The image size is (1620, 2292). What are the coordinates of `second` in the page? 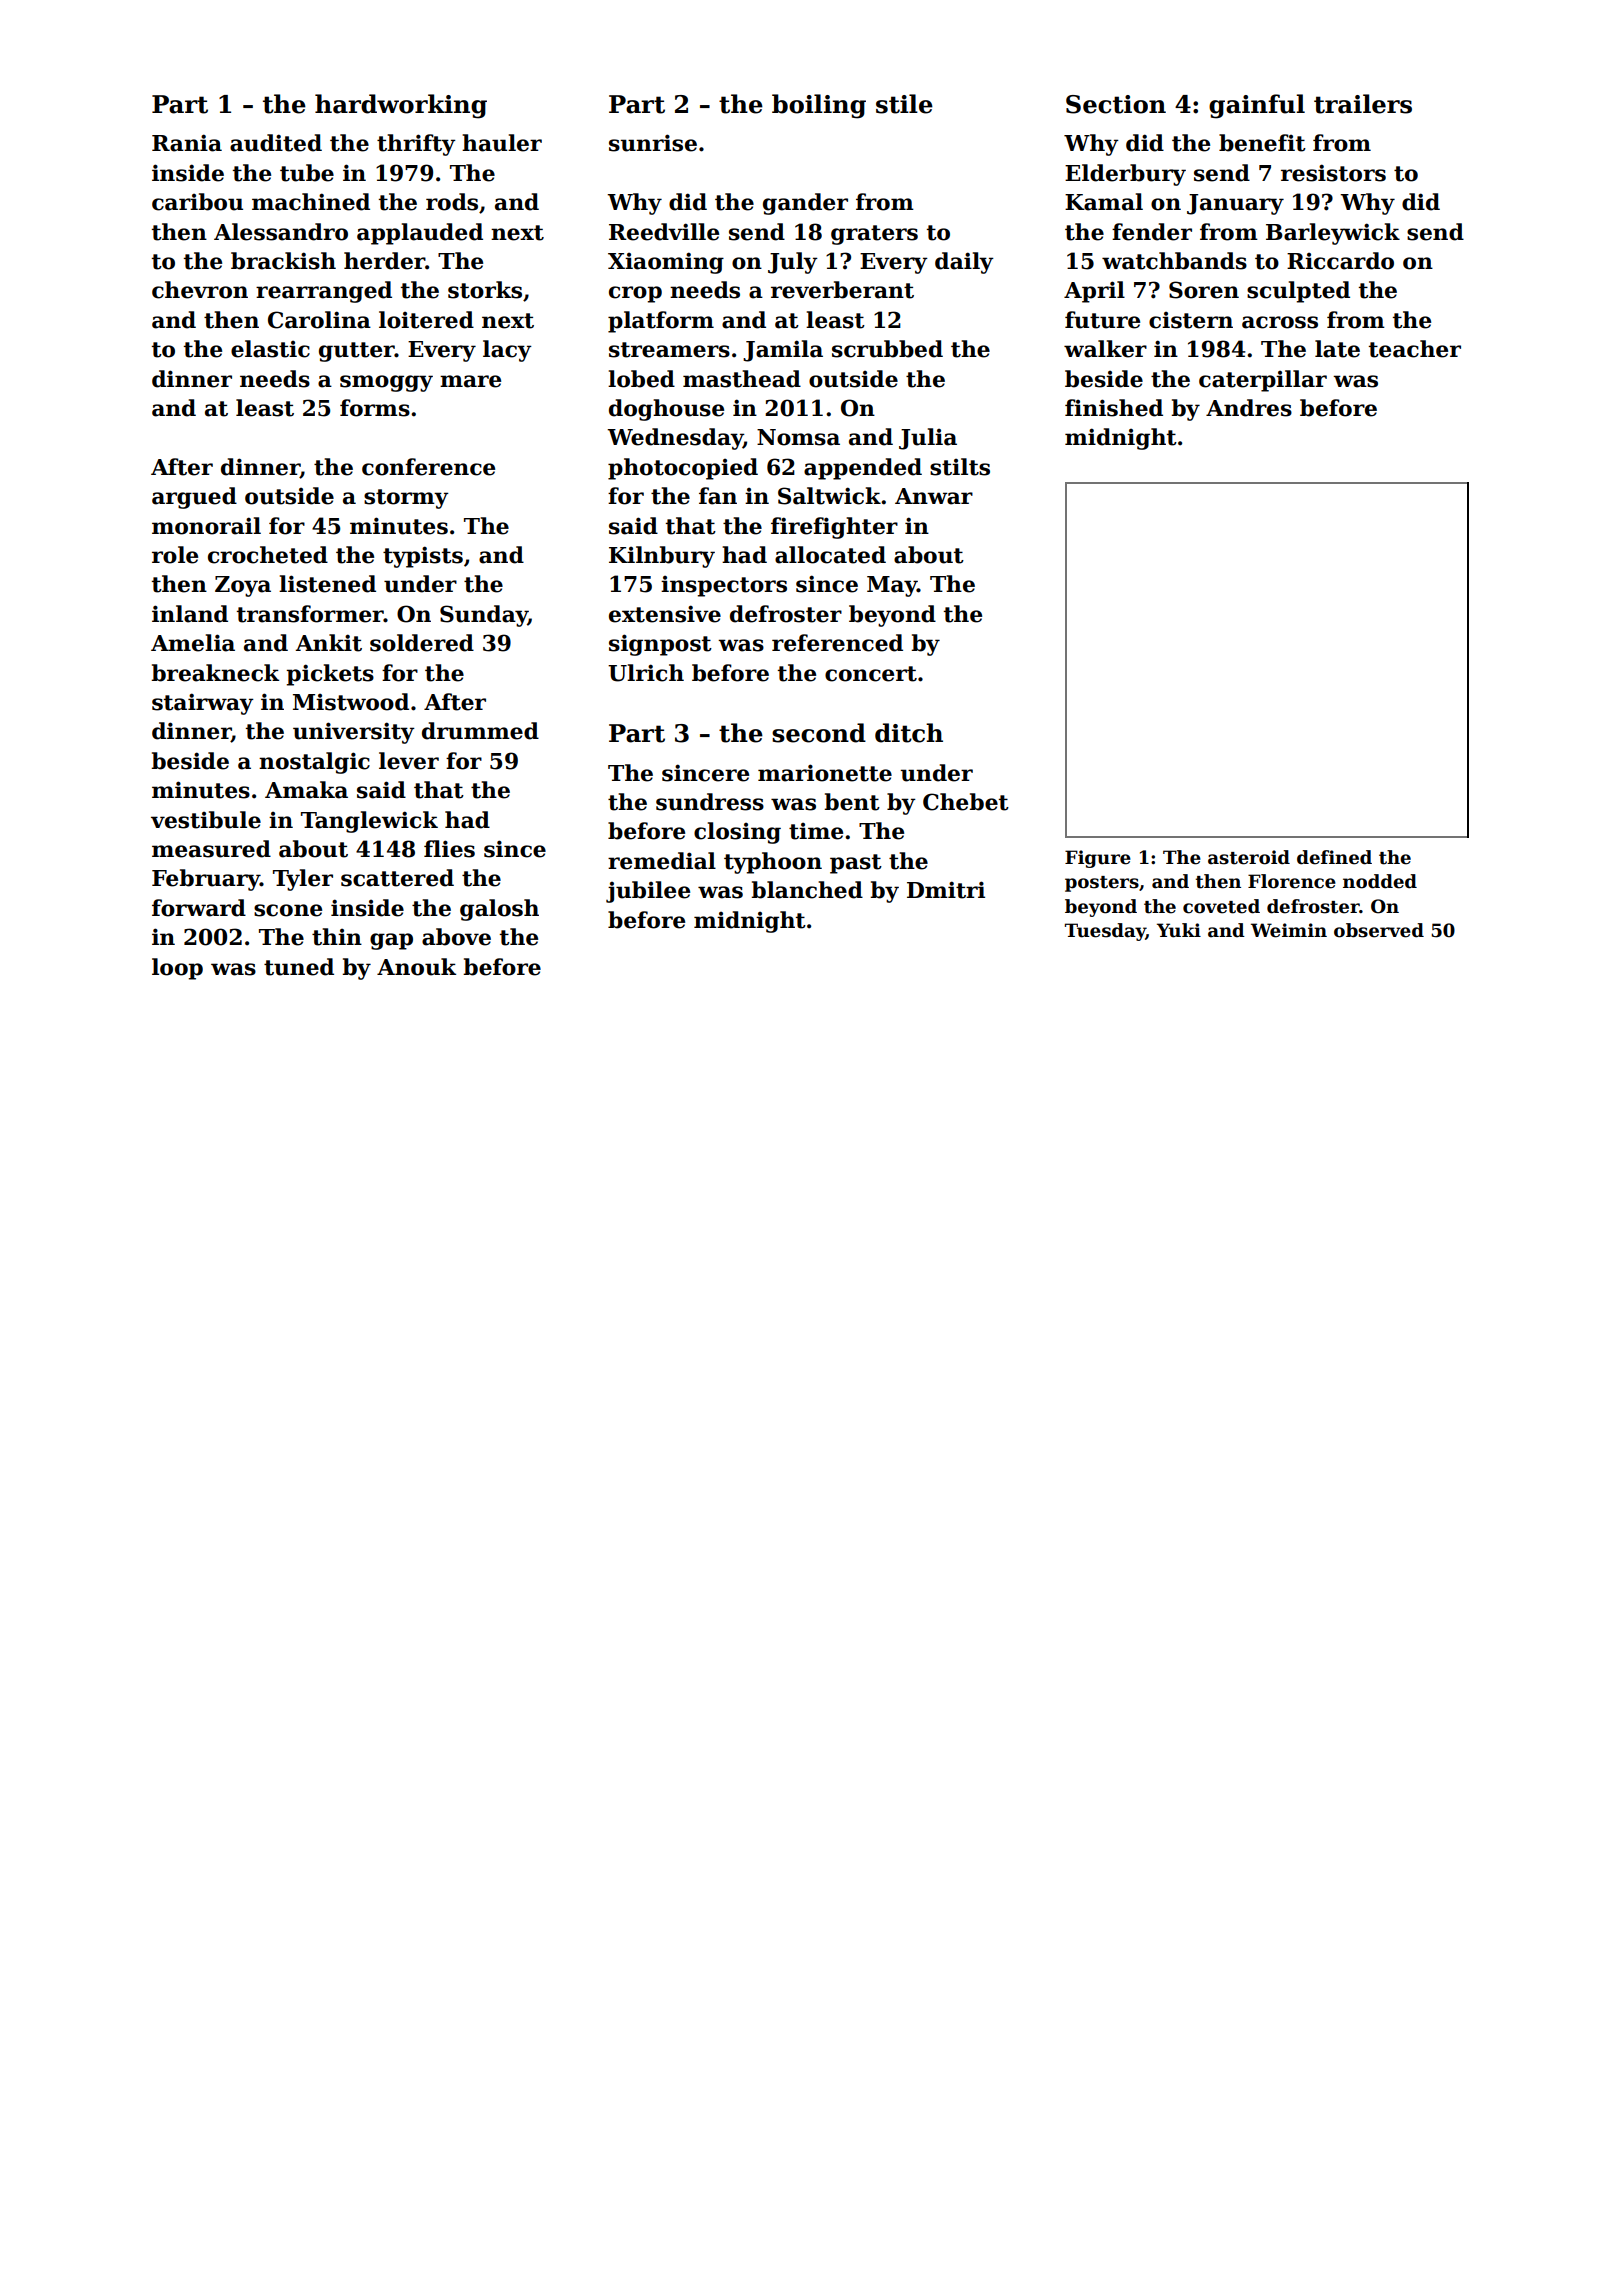 It's located at (819, 733).
